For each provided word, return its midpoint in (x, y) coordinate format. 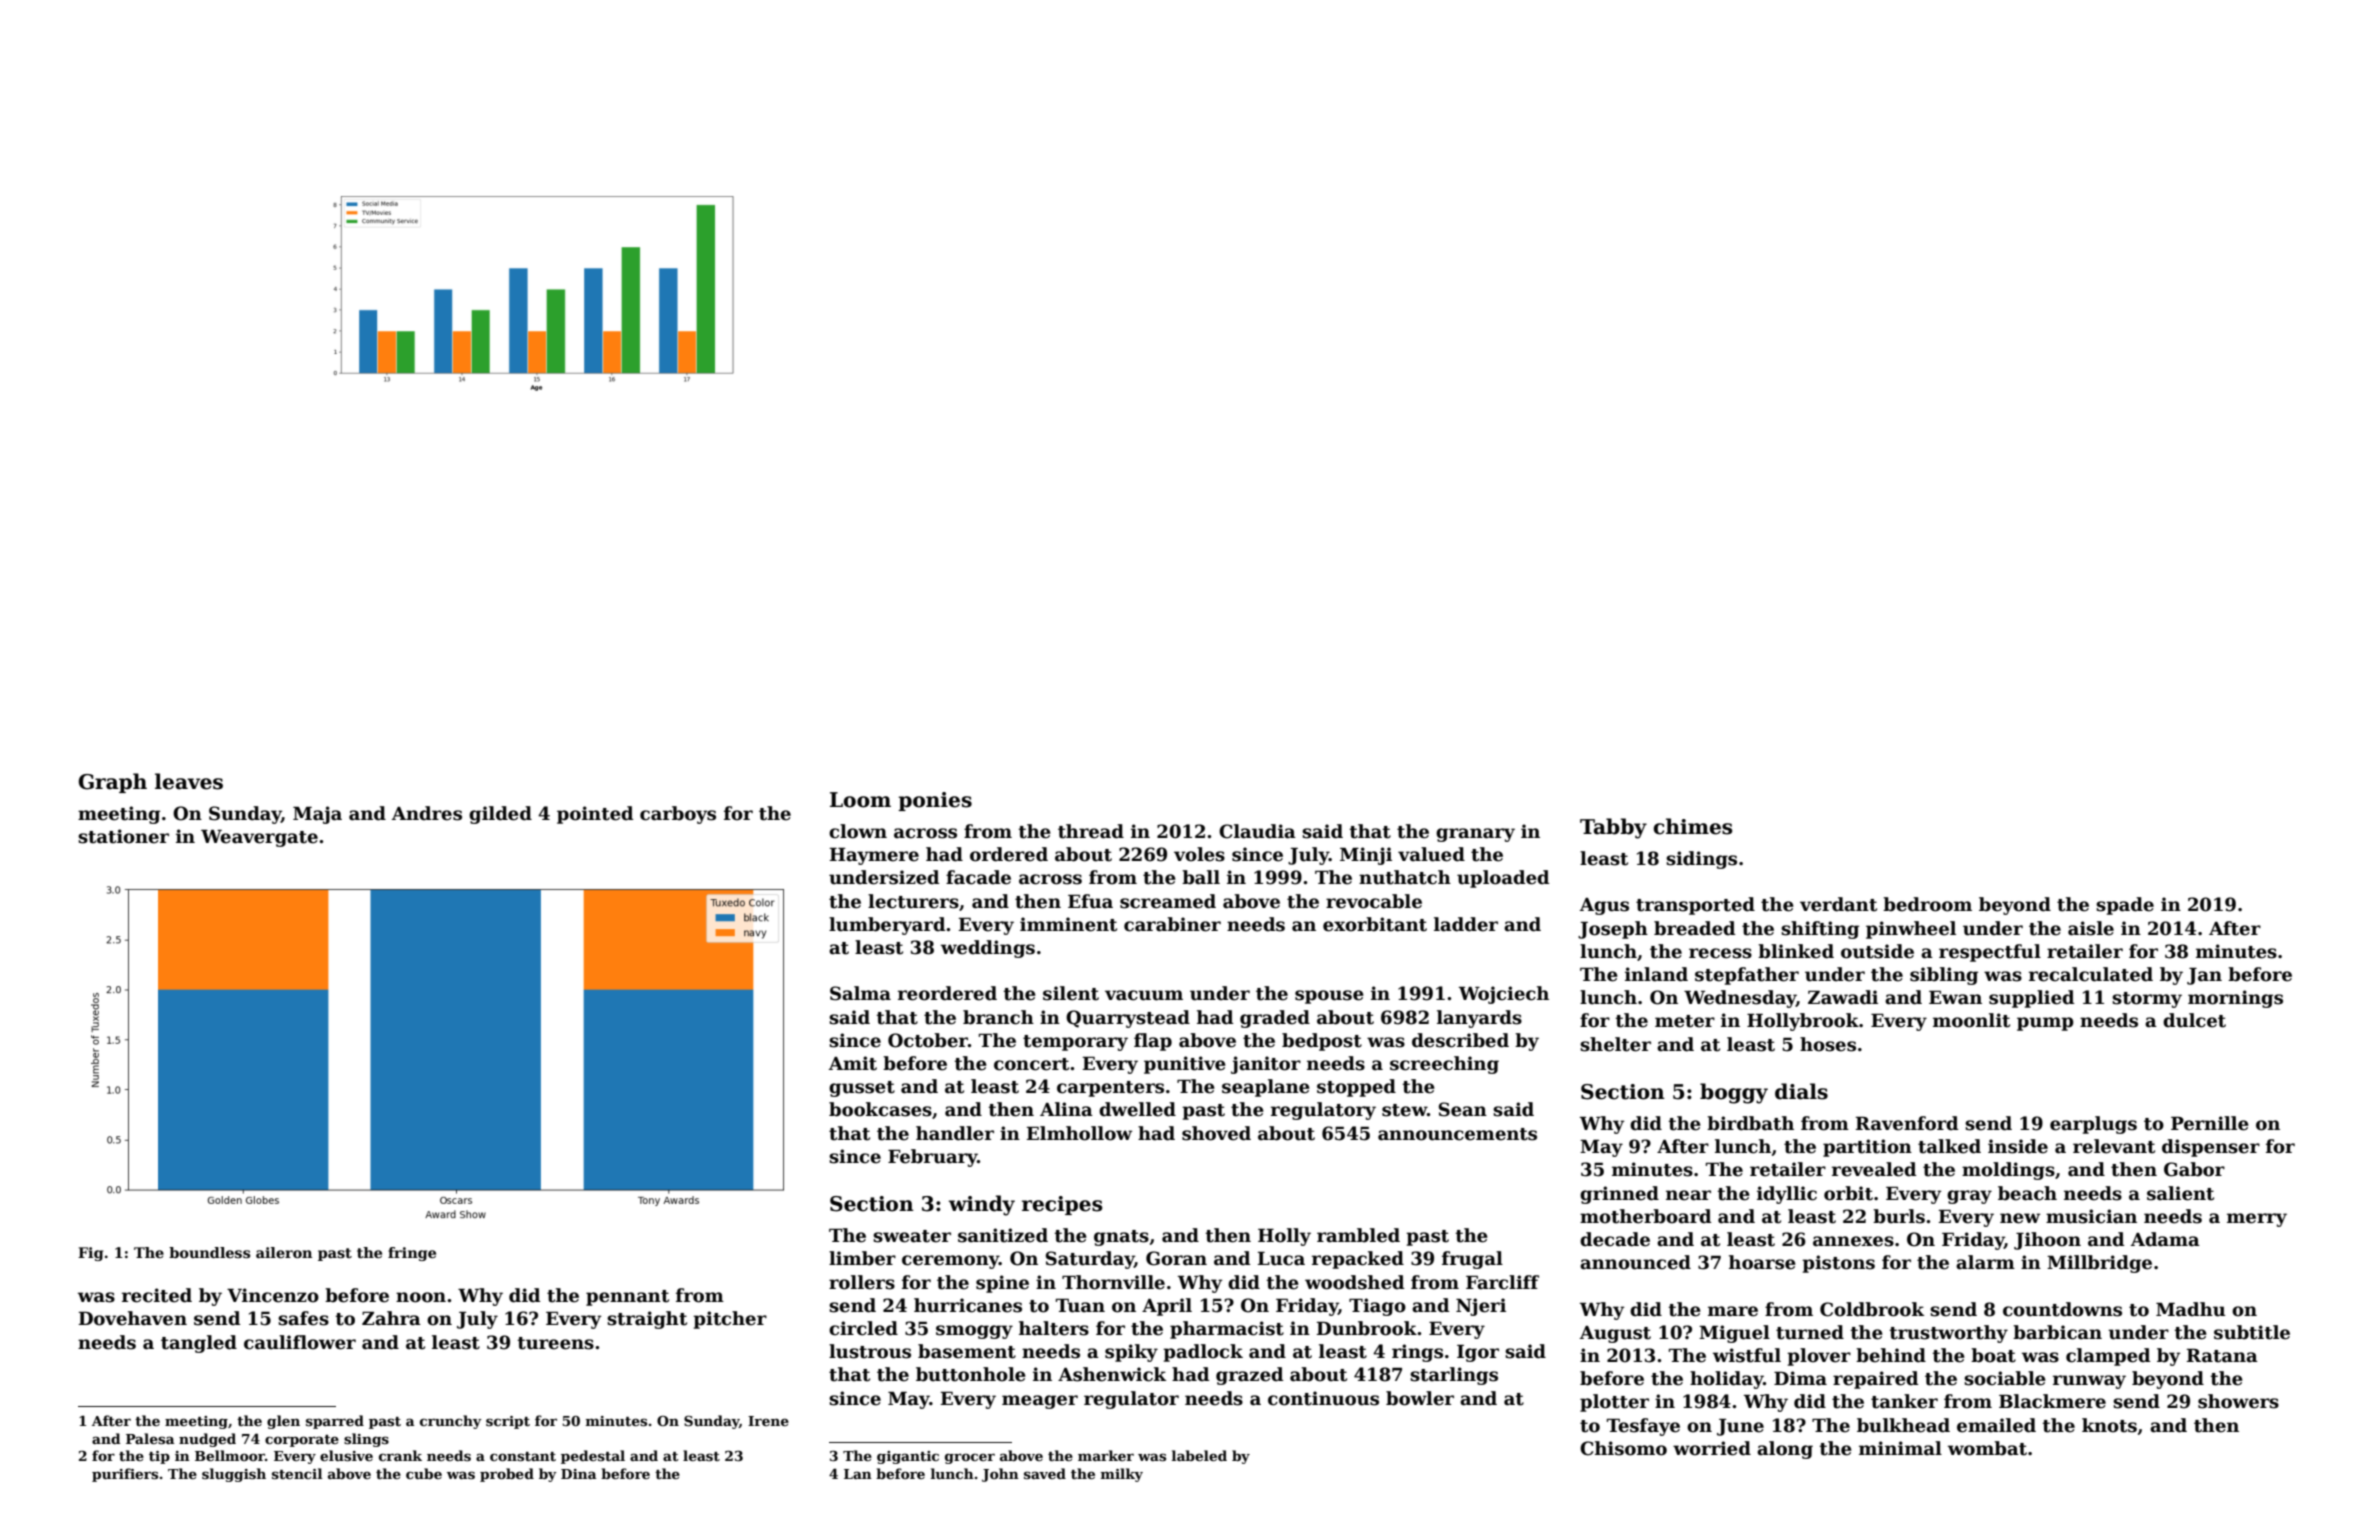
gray (1969, 1197)
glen (283, 1422)
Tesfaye (1643, 1427)
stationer (123, 836)
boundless (209, 1252)
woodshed (1355, 1282)
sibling (1944, 976)
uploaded (1503, 879)
